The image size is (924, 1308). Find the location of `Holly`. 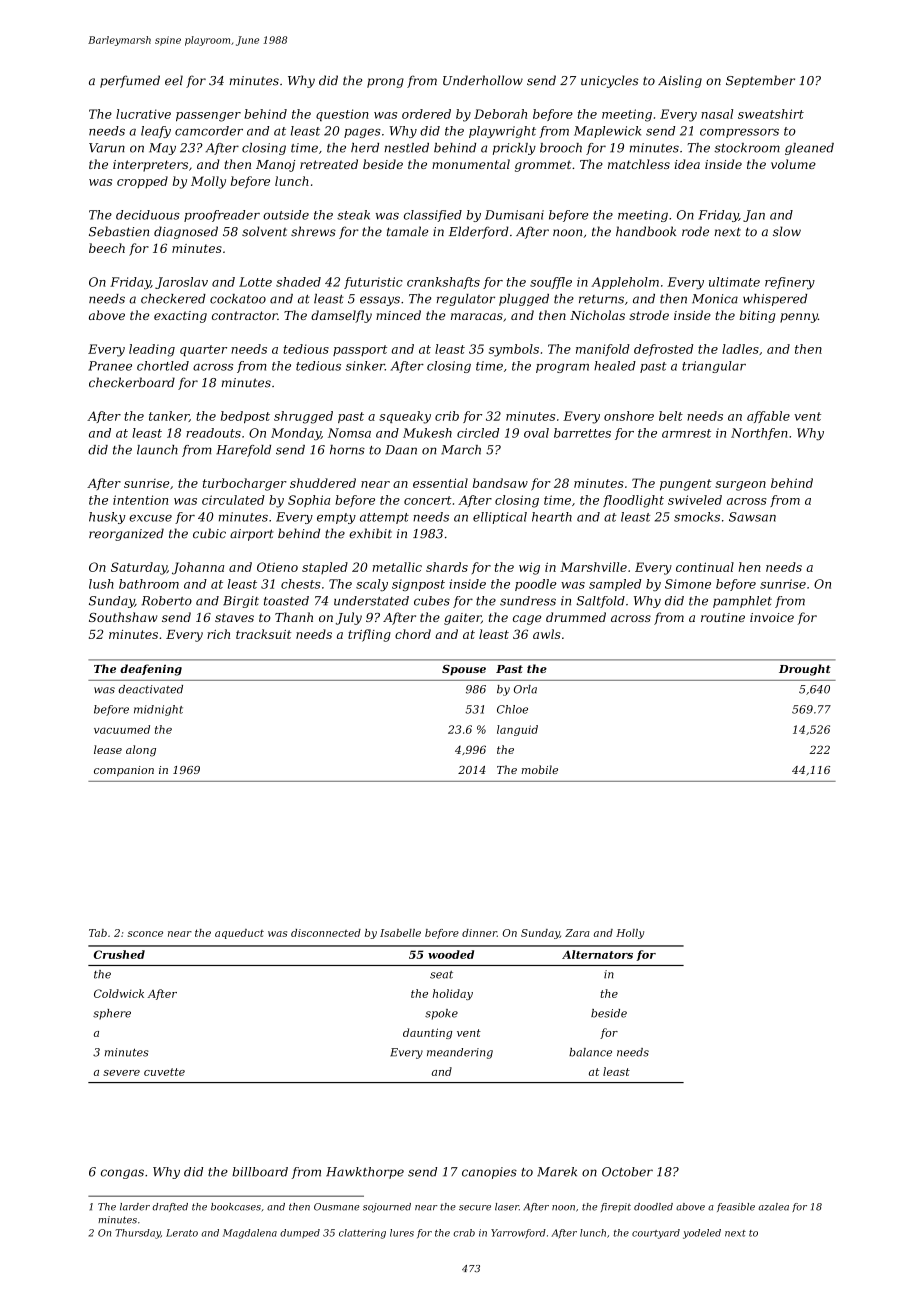

Holly is located at coordinates (630, 934).
